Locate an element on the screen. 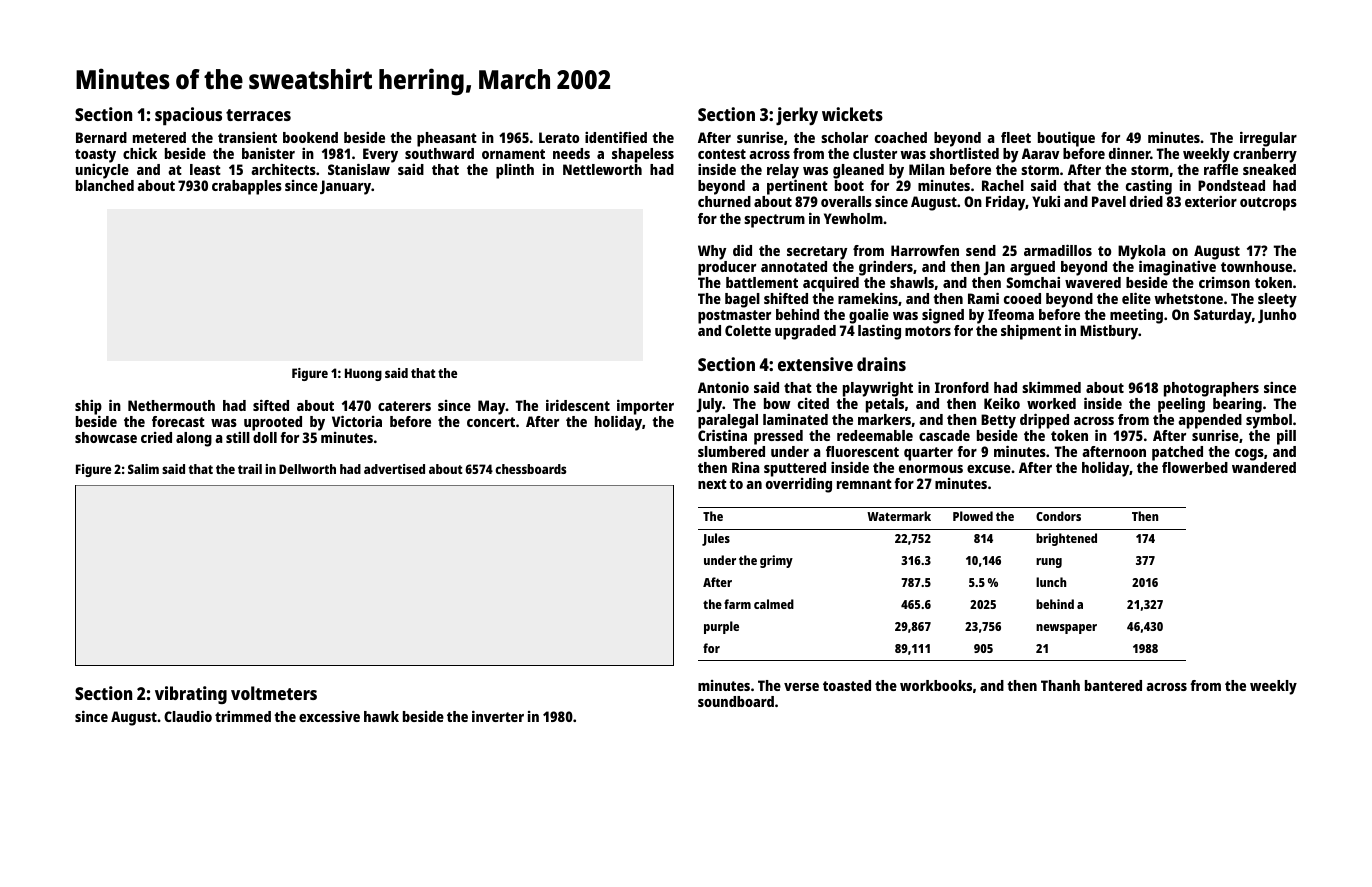 The width and height of the screenshot is (1372, 887). concert is located at coordinates (491, 422).
